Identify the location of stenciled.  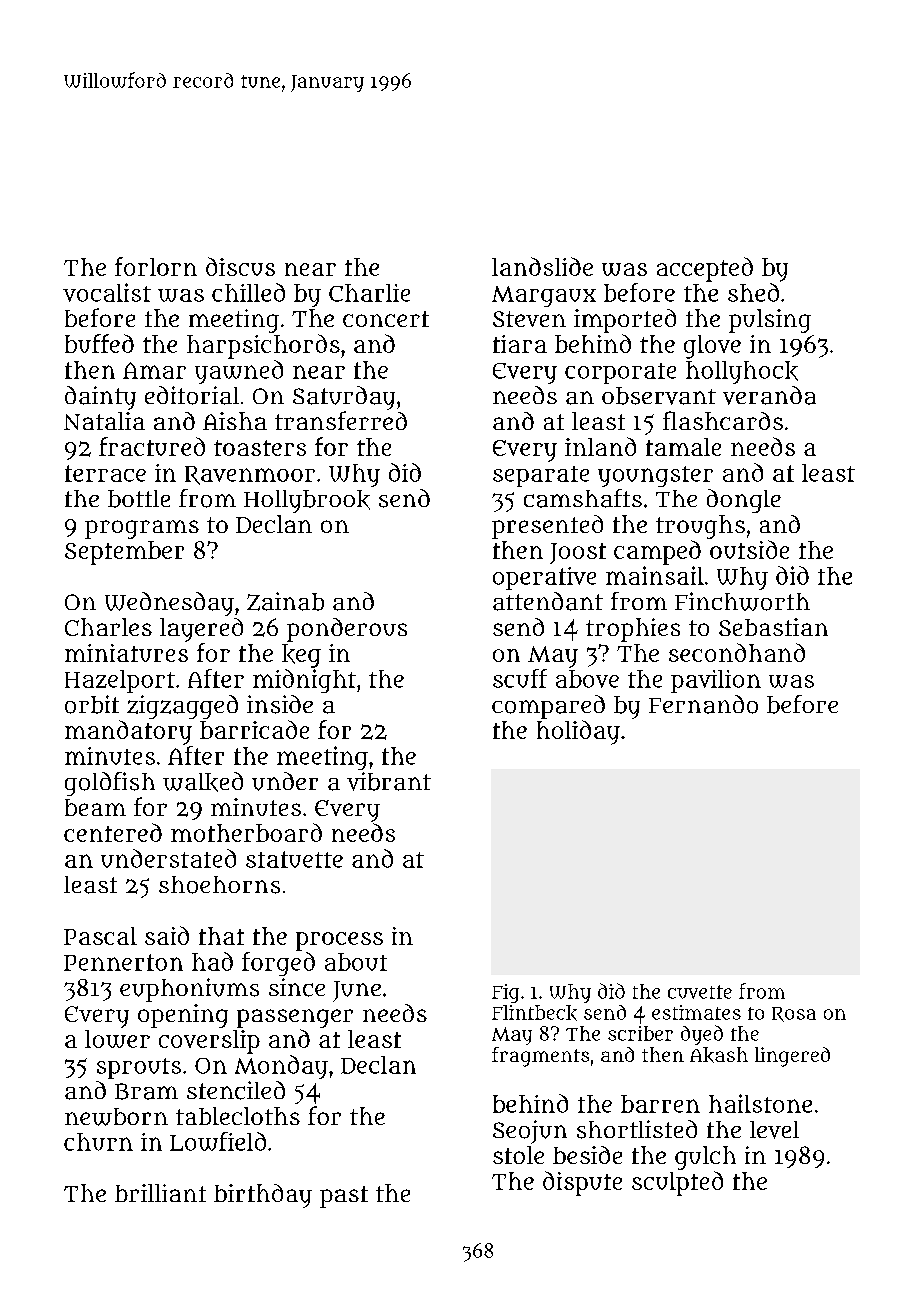
(236, 1090).
